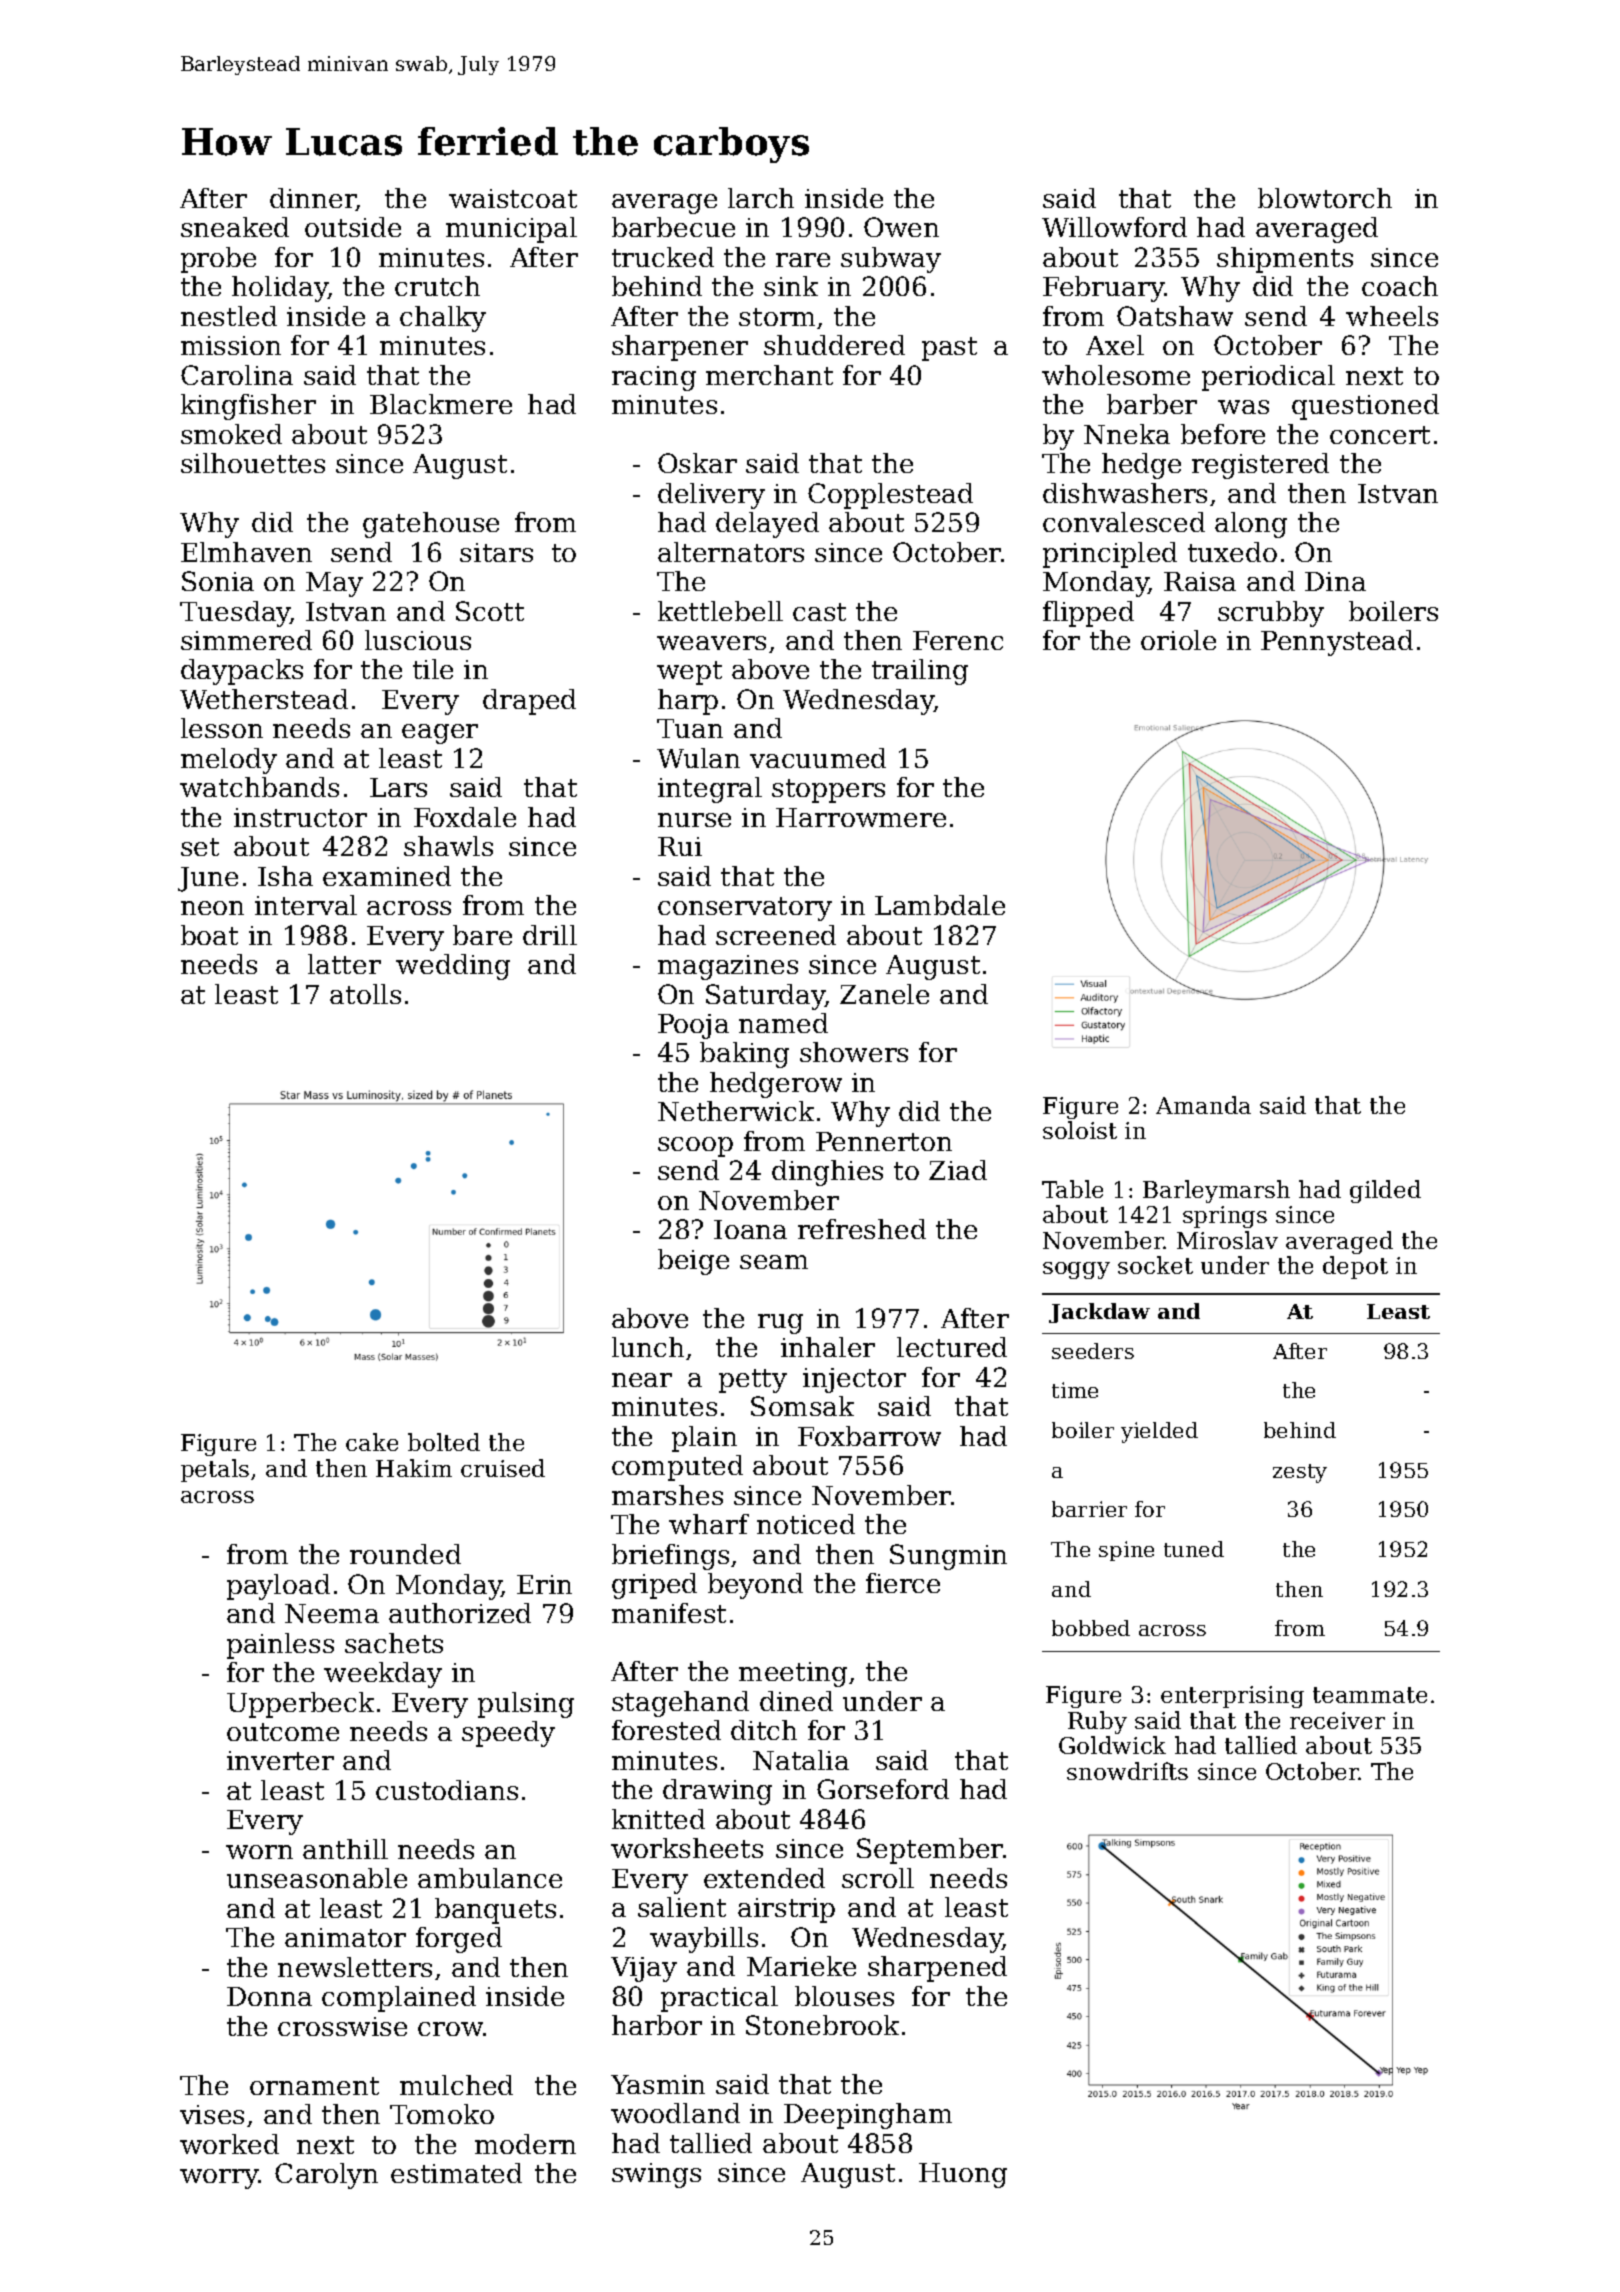  What do you see at coordinates (1385, 1191) in the document?
I see `gilded` at bounding box center [1385, 1191].
